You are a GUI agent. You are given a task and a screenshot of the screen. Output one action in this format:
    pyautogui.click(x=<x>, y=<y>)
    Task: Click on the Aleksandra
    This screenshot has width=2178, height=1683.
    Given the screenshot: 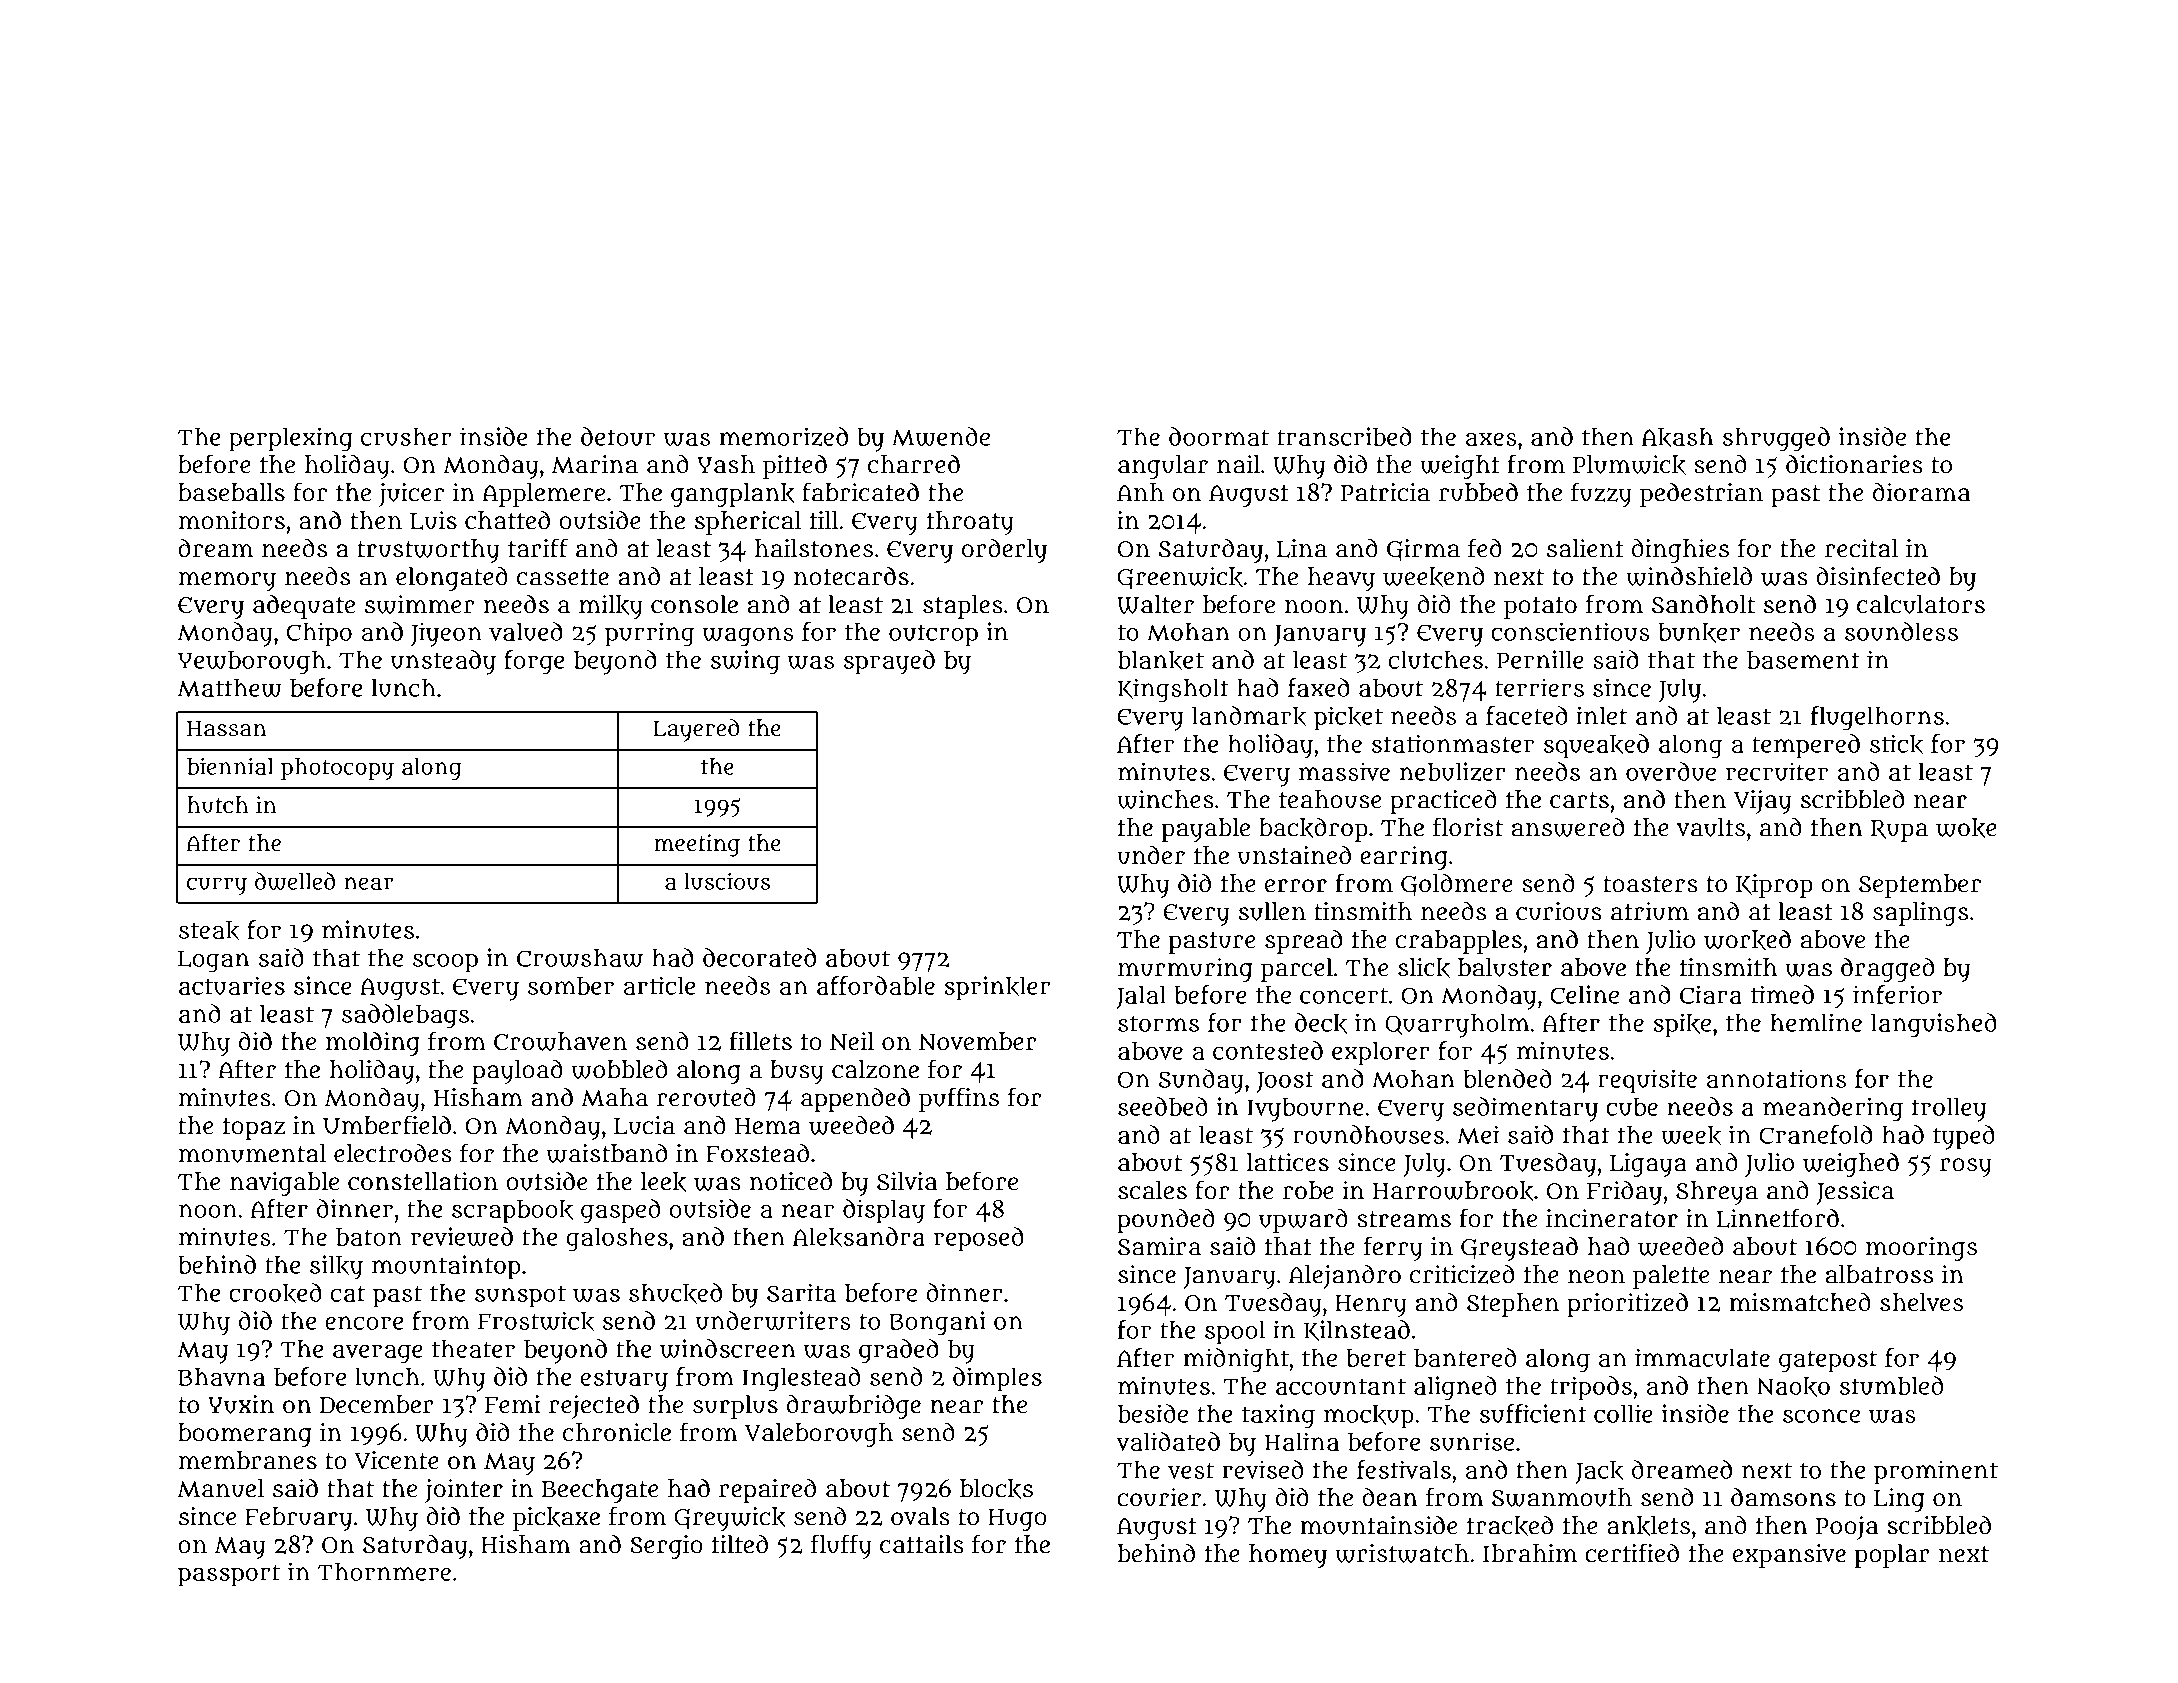 What is the action you would take?
    pyautogui.click(x=859, y=1237)
